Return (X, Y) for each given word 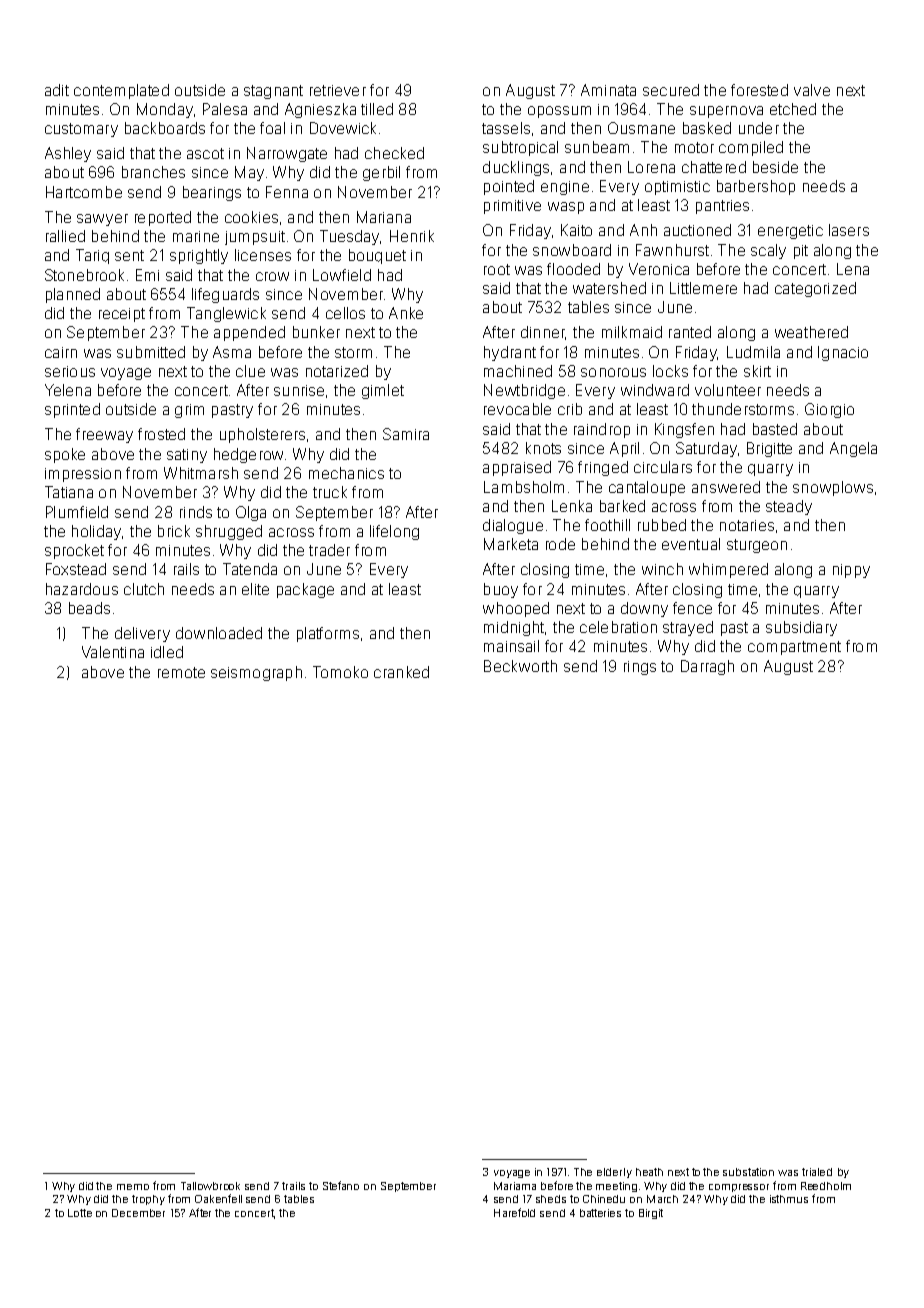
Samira (406, 434)
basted (775, 429)
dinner (543, 332)
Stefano (341, 1185)
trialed (817, 1172)
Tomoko (340, 672)
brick (174, 531)
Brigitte (769, 449)
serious (70, 371)
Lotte (80, 1213)
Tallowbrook (210, 1186)
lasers (849, 230)
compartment (794, 648)
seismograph (256, 673)
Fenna (287, 192)
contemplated (121, 91)
